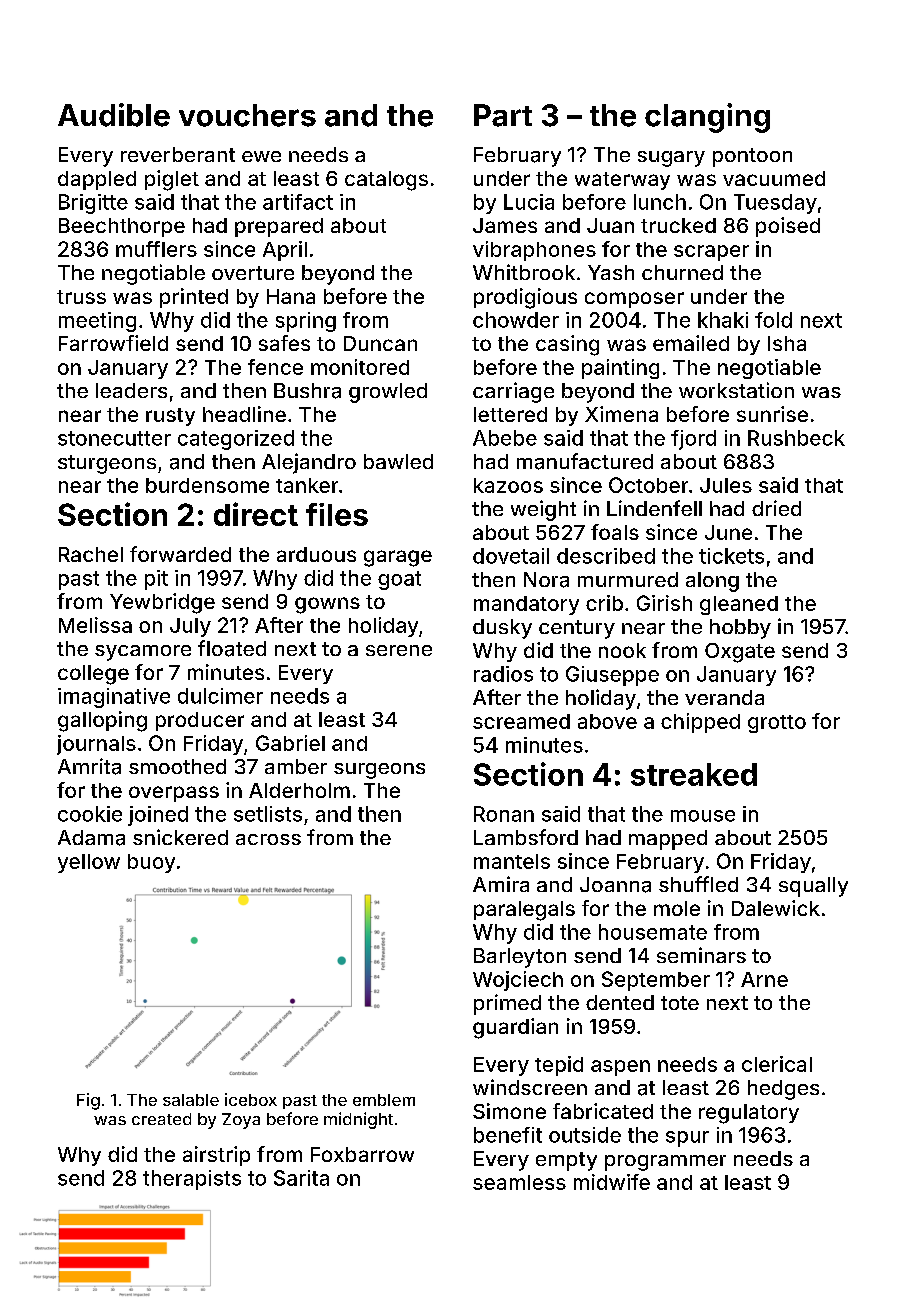 This screenshot has height=1316, width=908. I want to click on printed, so click(194, 298).
